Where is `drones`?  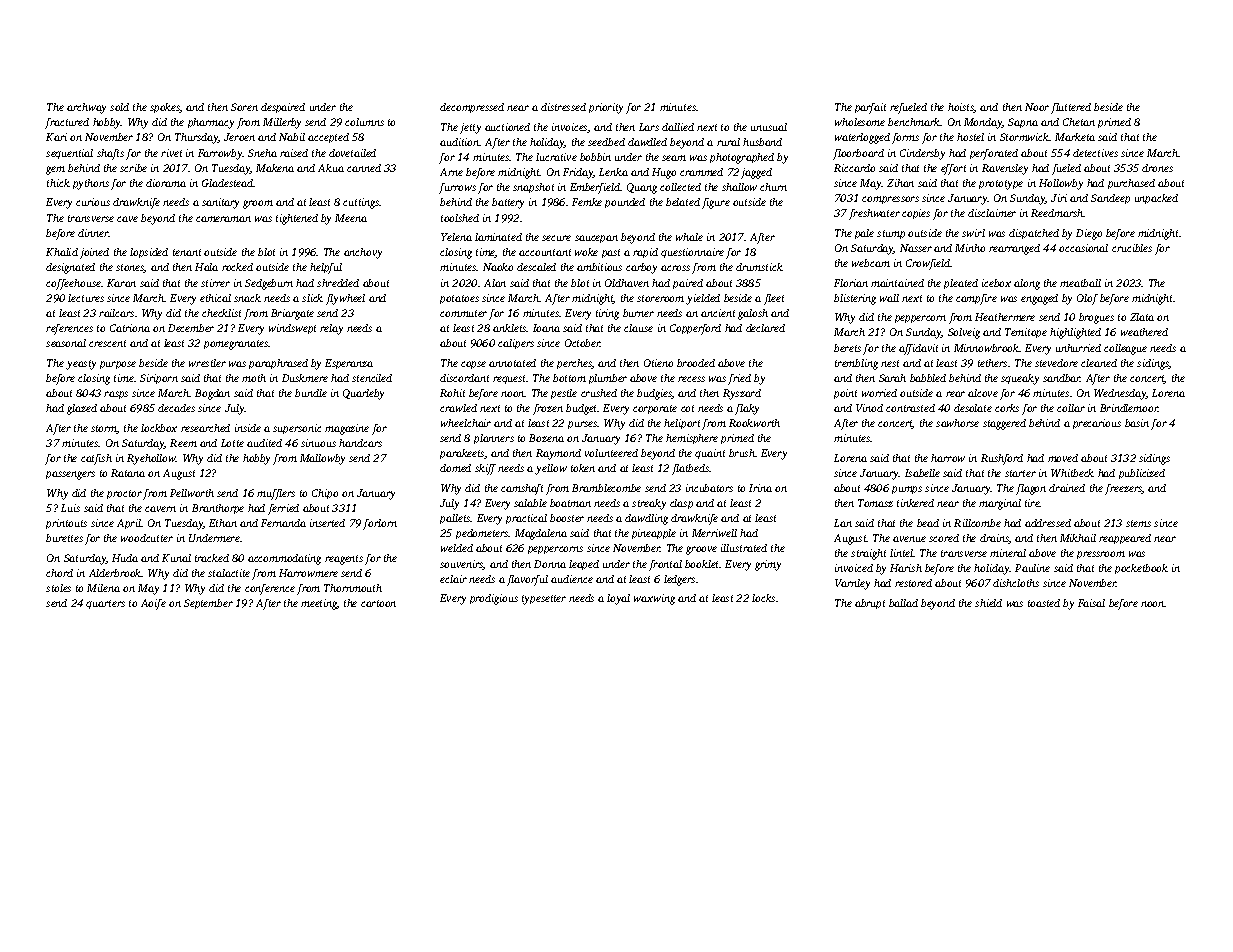
drones is located at coordinates (1157, 168).
